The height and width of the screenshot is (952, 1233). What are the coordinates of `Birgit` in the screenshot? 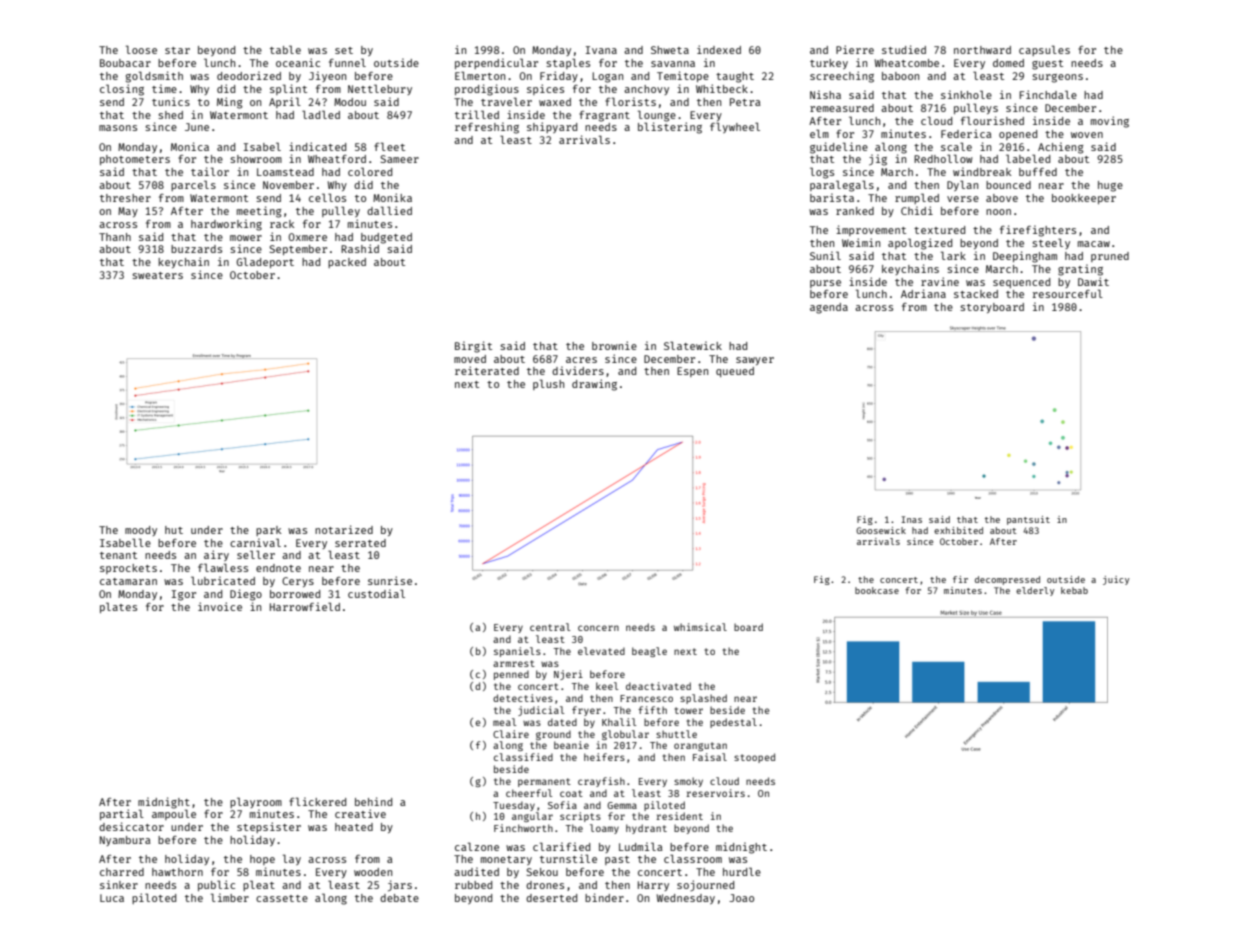 It's located at (473, 347).
